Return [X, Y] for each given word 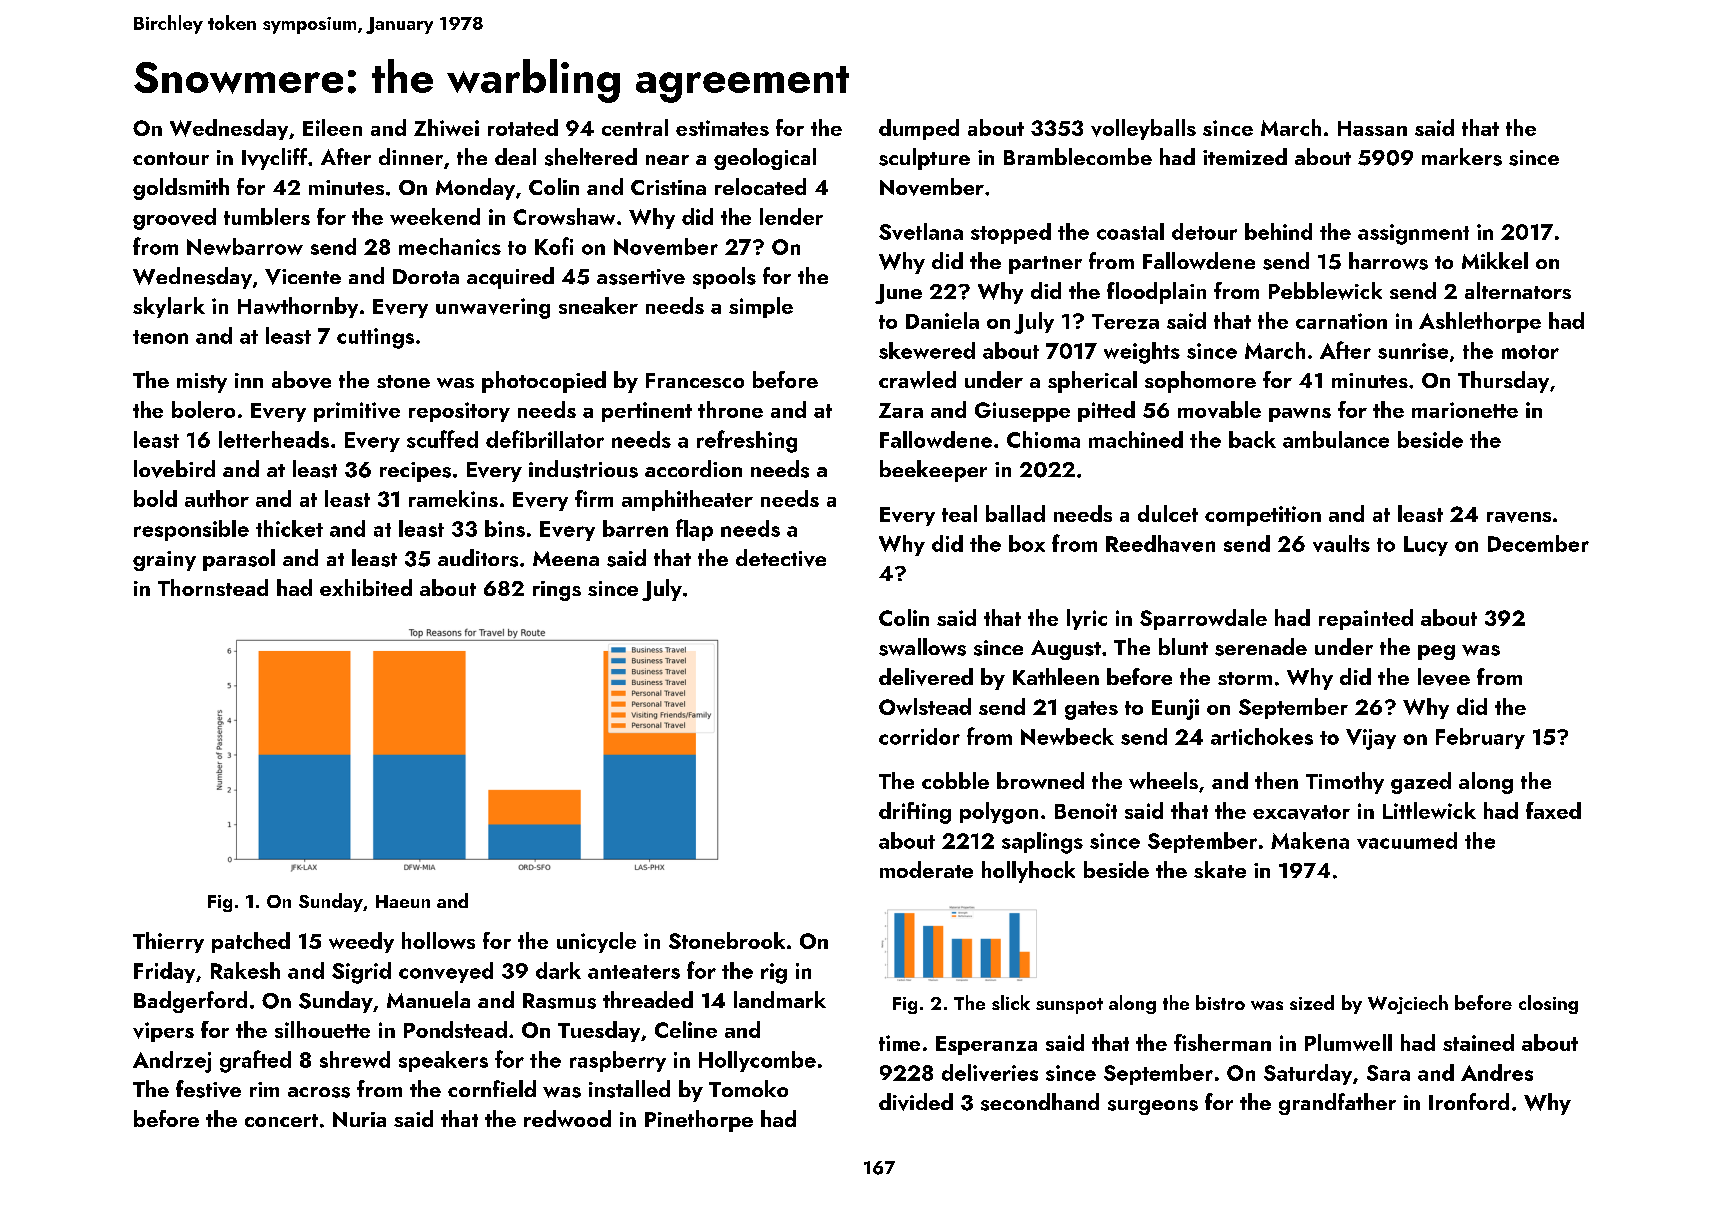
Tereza [1125, 321]
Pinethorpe [699, 1121]
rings [557, 591]
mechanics [450, 246]
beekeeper [933, 471]
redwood [567, 1118]
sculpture [924, 159]
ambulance [1336, 439]
